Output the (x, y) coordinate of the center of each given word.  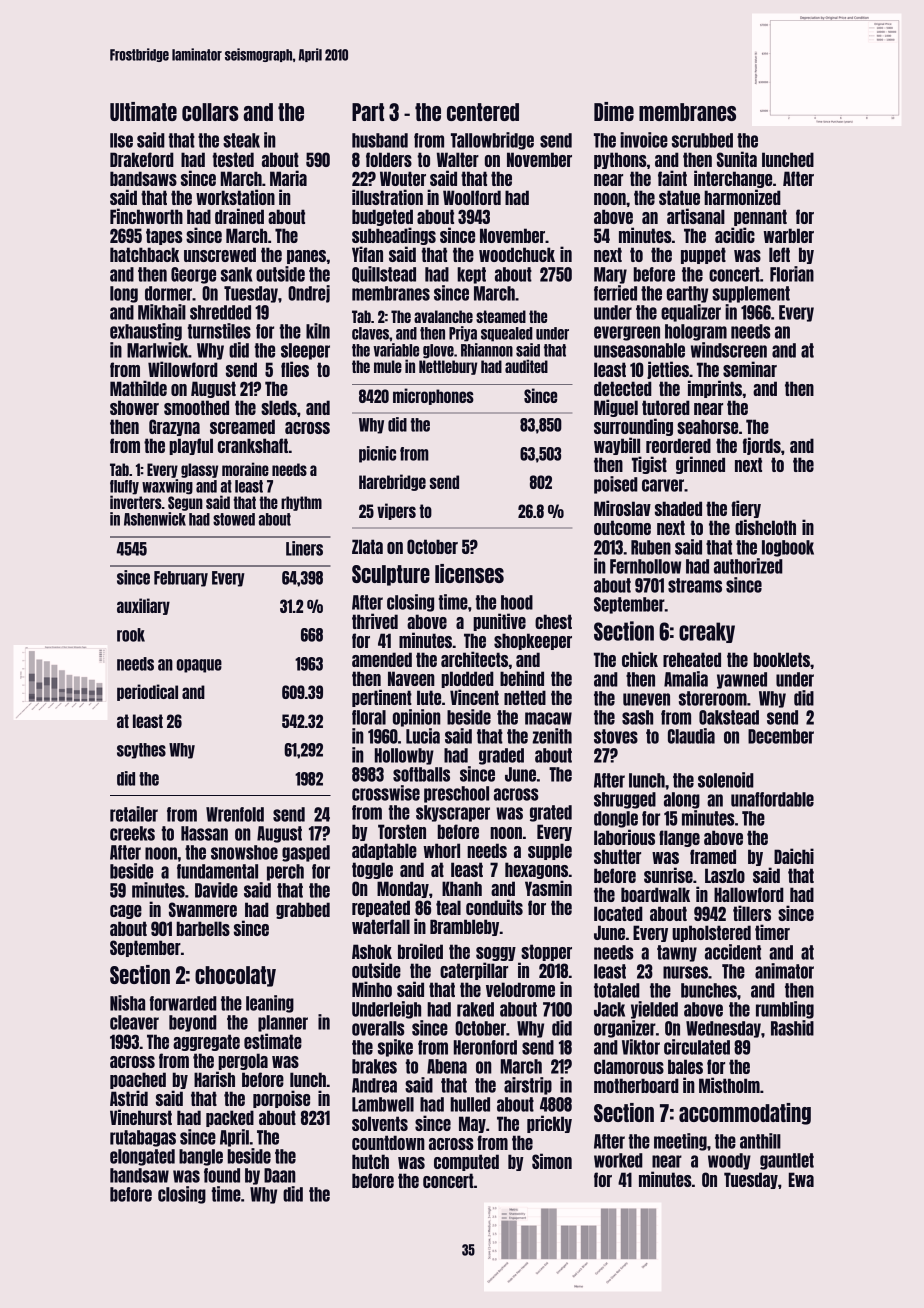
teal (448, 907)
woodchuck (517, 254)
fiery (746, 509)
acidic (735, 235)
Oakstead (729, 717)
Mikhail (162, 312)
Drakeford (142, 159)
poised (616, 485)
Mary (610, 275)
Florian (792, 274)
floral (369, 717)
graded (501, 756)
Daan (280, 1175)
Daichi (794, 856)
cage (126, 912)
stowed (234, 519)
